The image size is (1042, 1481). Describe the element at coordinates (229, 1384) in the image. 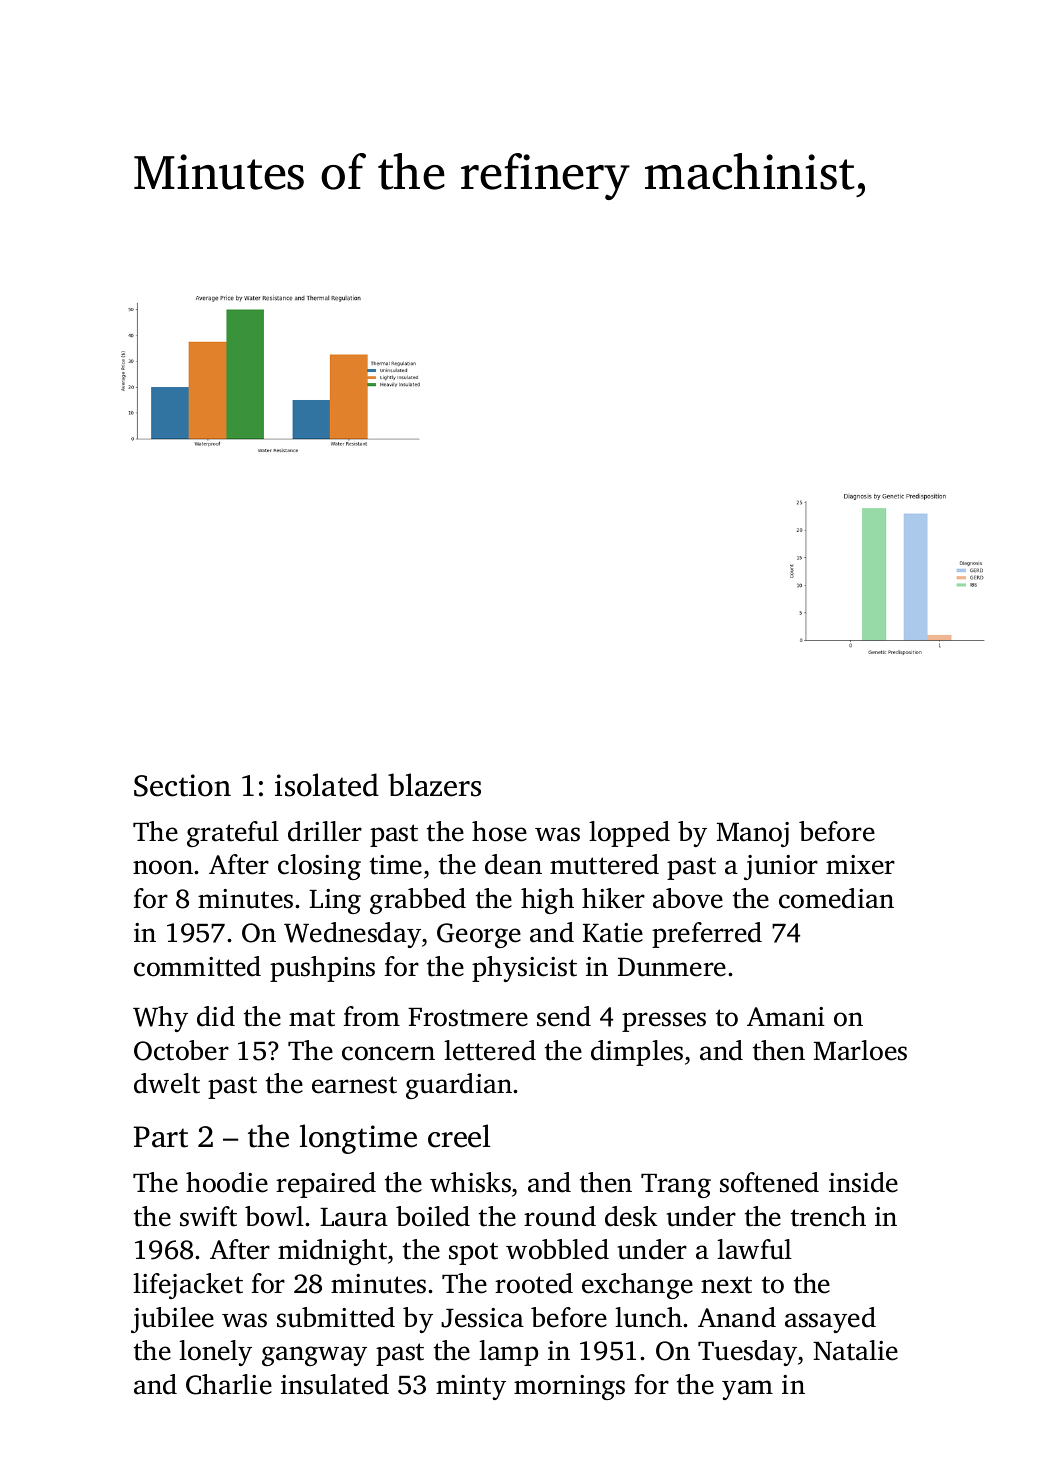

I see `Charlie` at that location.
